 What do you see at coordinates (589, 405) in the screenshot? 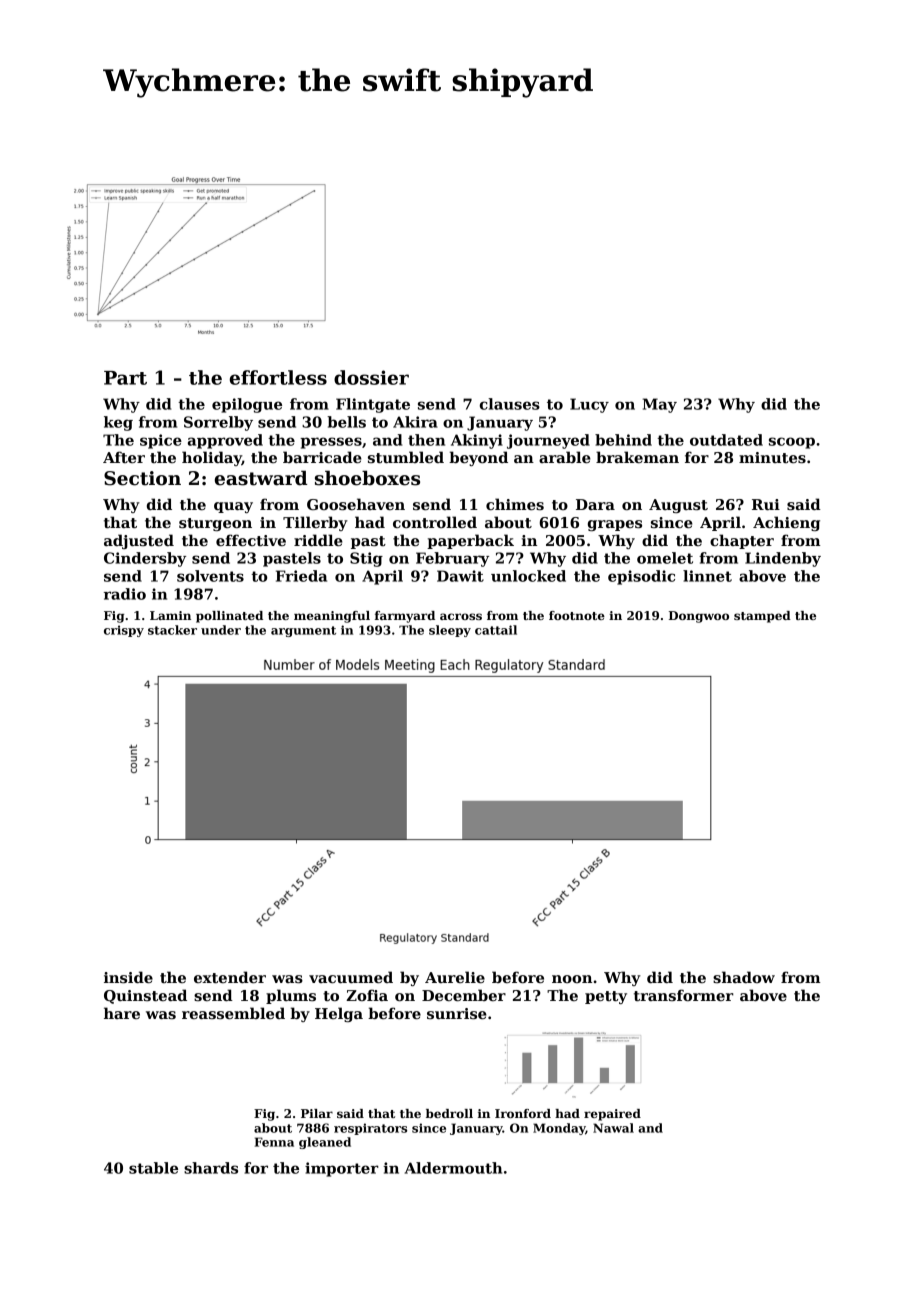
I see `Lucy` at bounding box center [589, 405].
